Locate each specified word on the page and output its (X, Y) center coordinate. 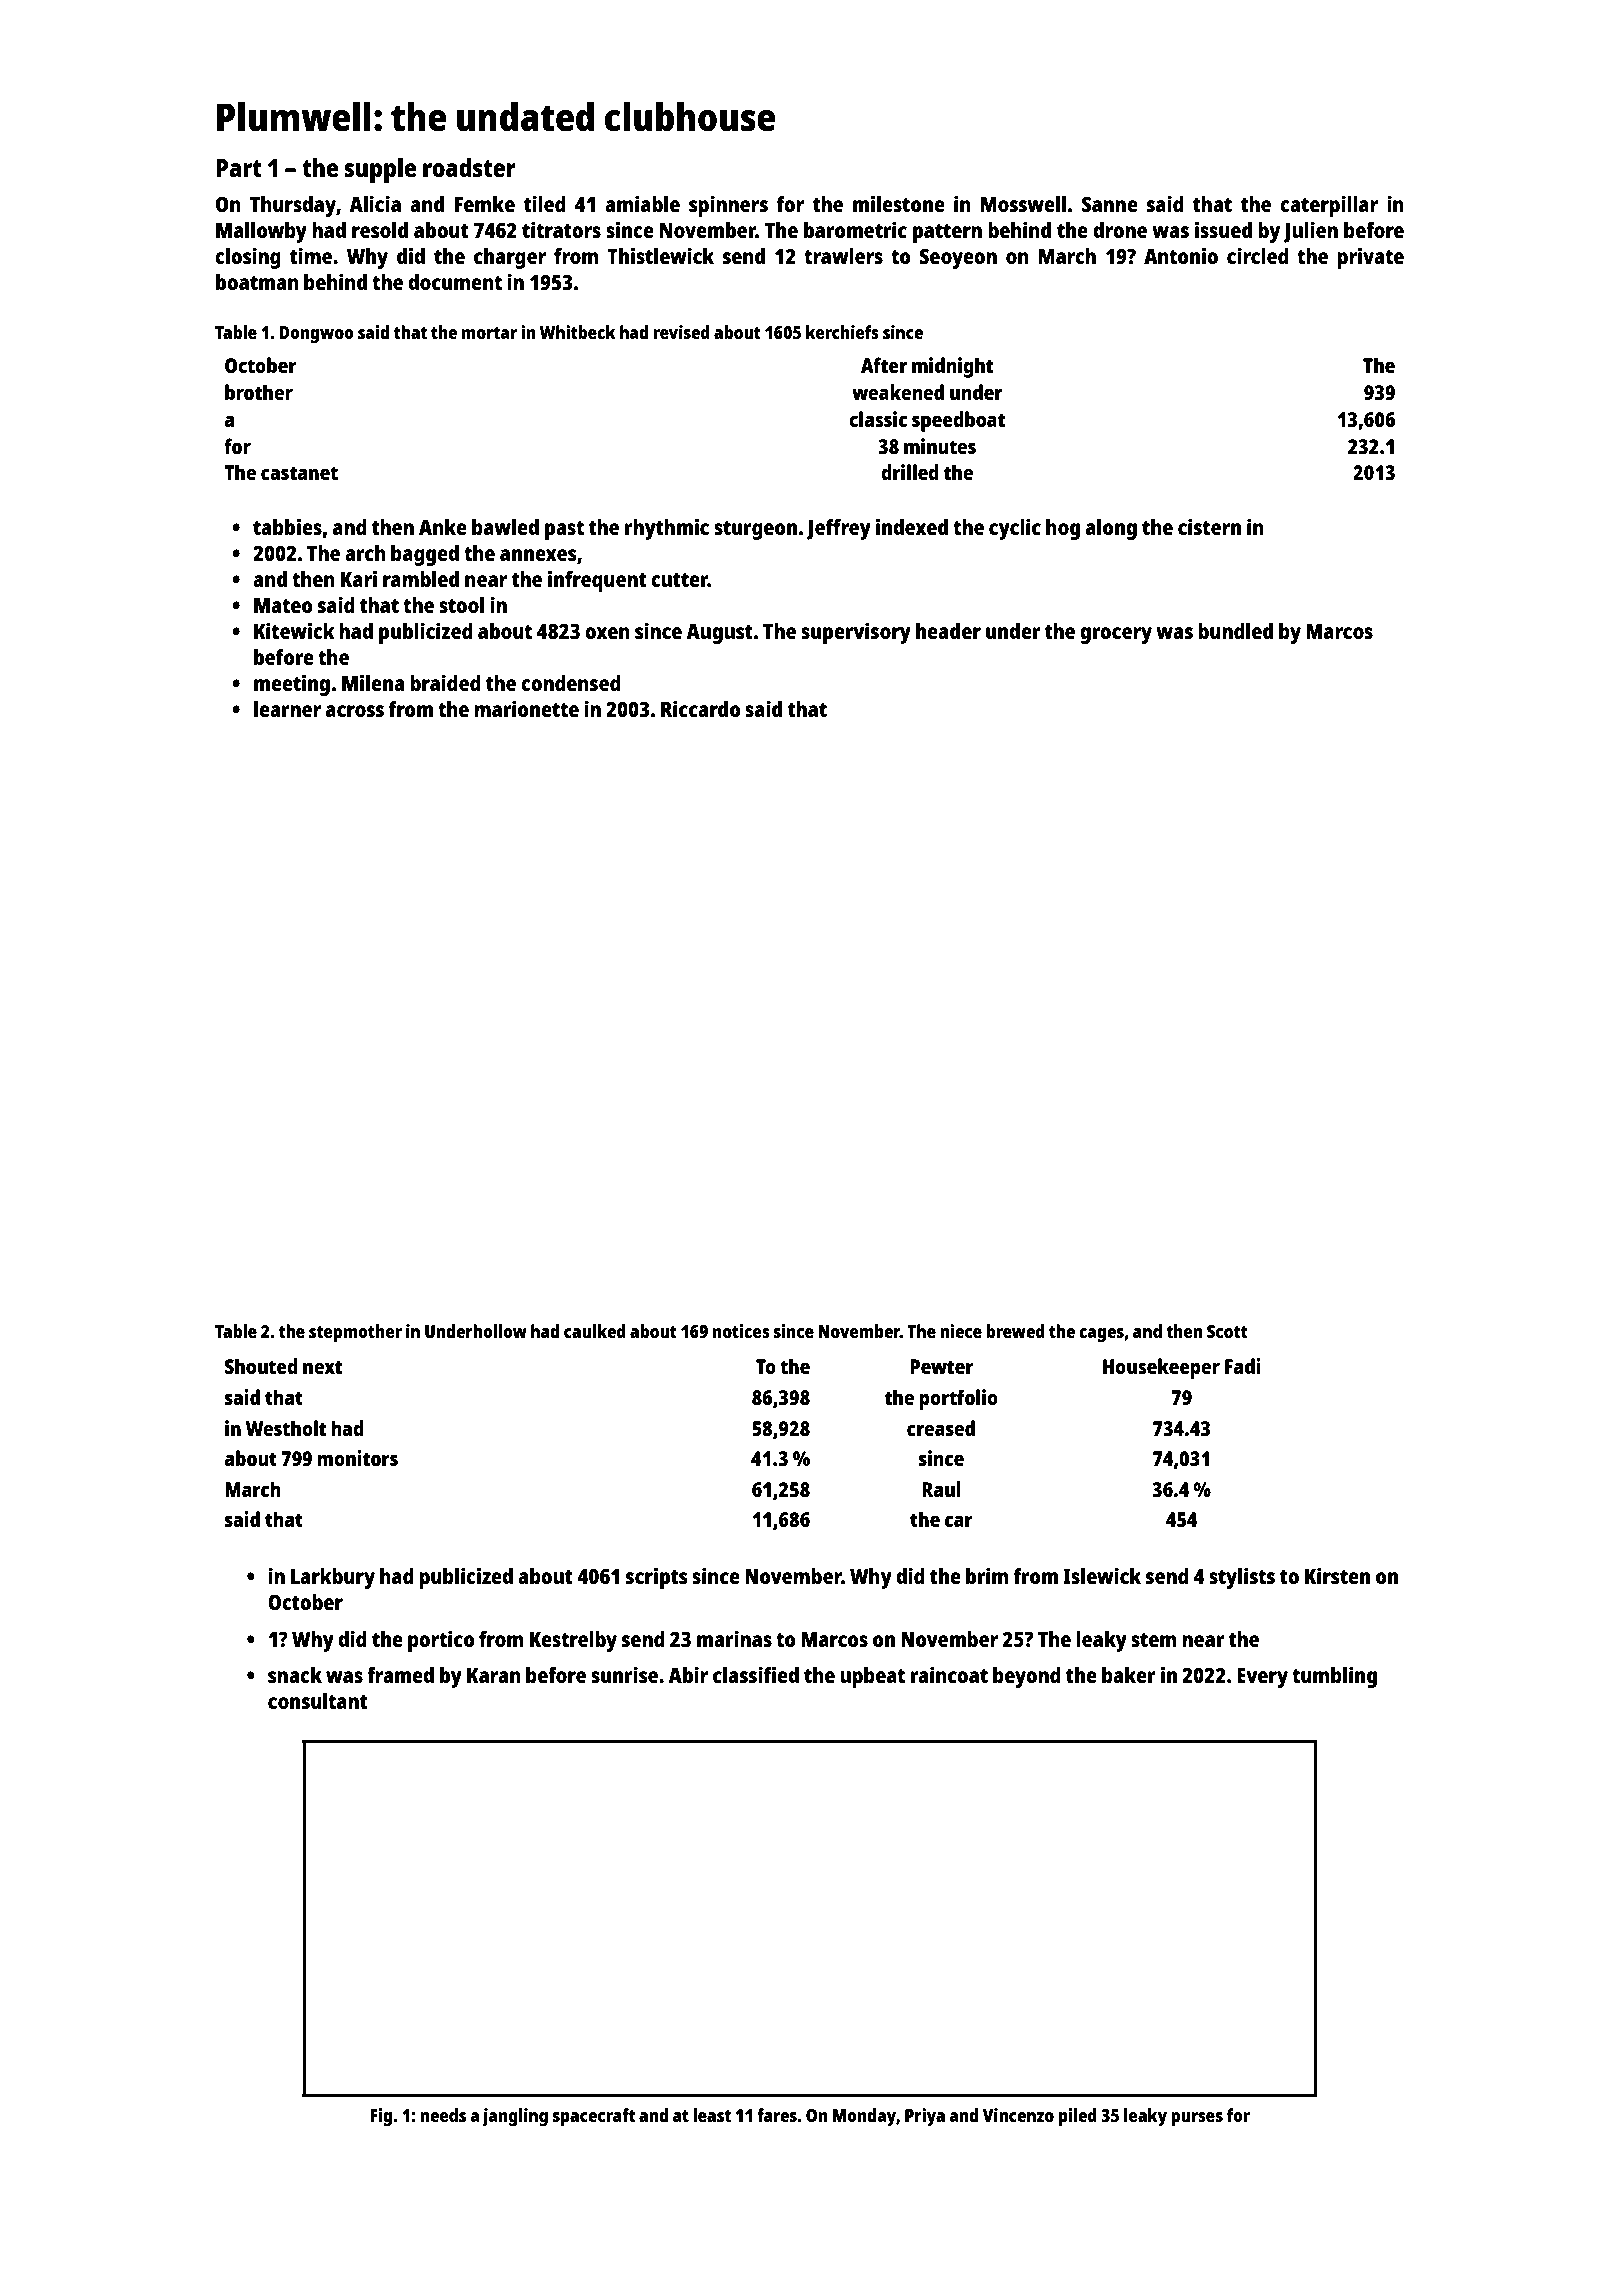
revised (681, 332)
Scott (1227, 1331)
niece (961, 1331)
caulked (595, 1331)
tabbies (287, 526)
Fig (381, 2117)
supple (380, 170)
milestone (899, 203)
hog (1063, 529)
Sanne (1110, 204)
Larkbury (333, 1578)
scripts (657, 1578)
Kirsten (1337, 1575)
